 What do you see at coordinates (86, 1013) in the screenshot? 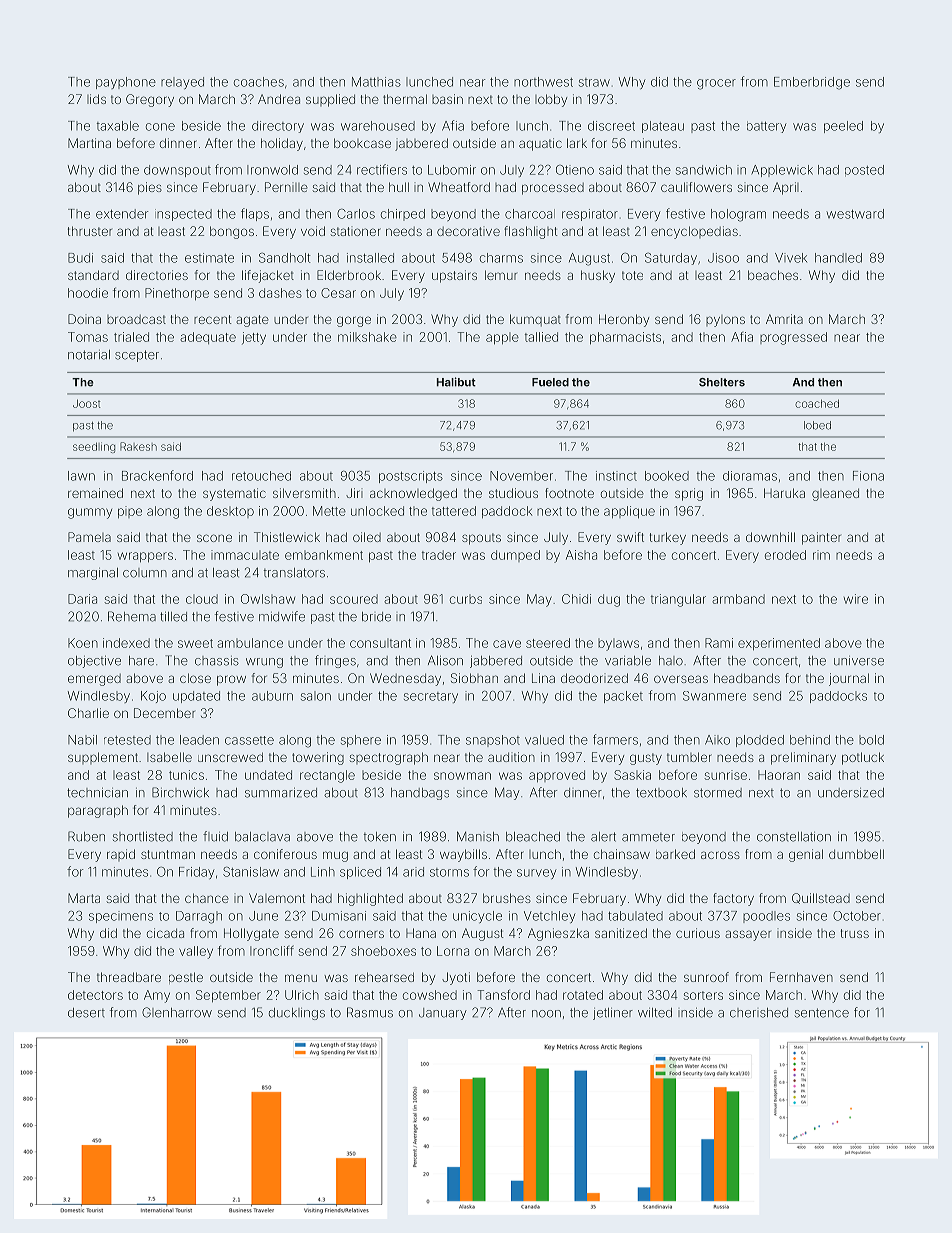
I see `desert` at bounding box center [86, 1013].
